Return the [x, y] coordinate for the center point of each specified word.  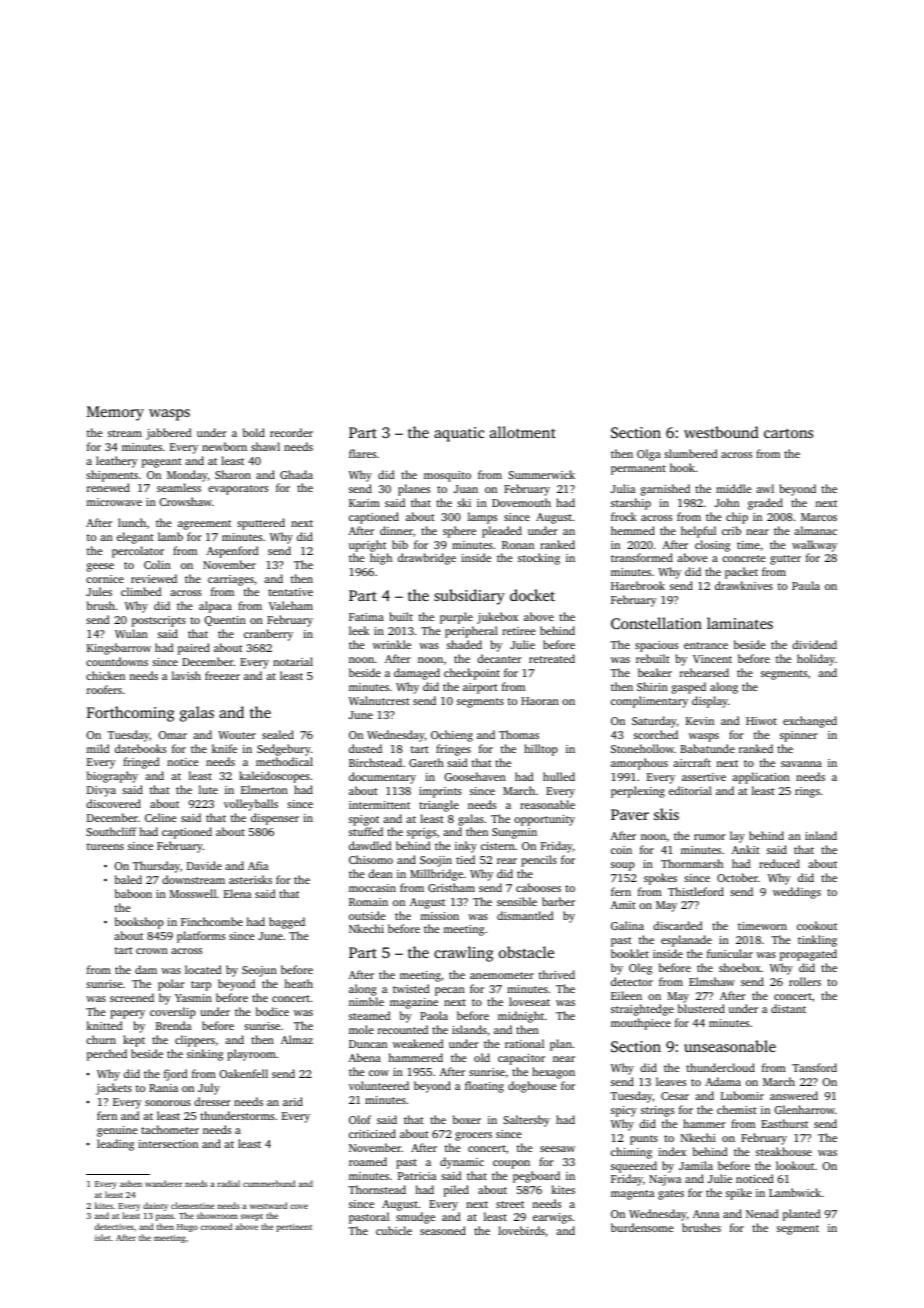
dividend [814, 644]
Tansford [814, 1067]
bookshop [139, 923]
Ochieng [452, 736]
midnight [521, 1017]
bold [254, 432]
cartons [788, 433]
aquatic [459, 434]
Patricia [417, 1176]
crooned [216, 1226]
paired [194, 649]
